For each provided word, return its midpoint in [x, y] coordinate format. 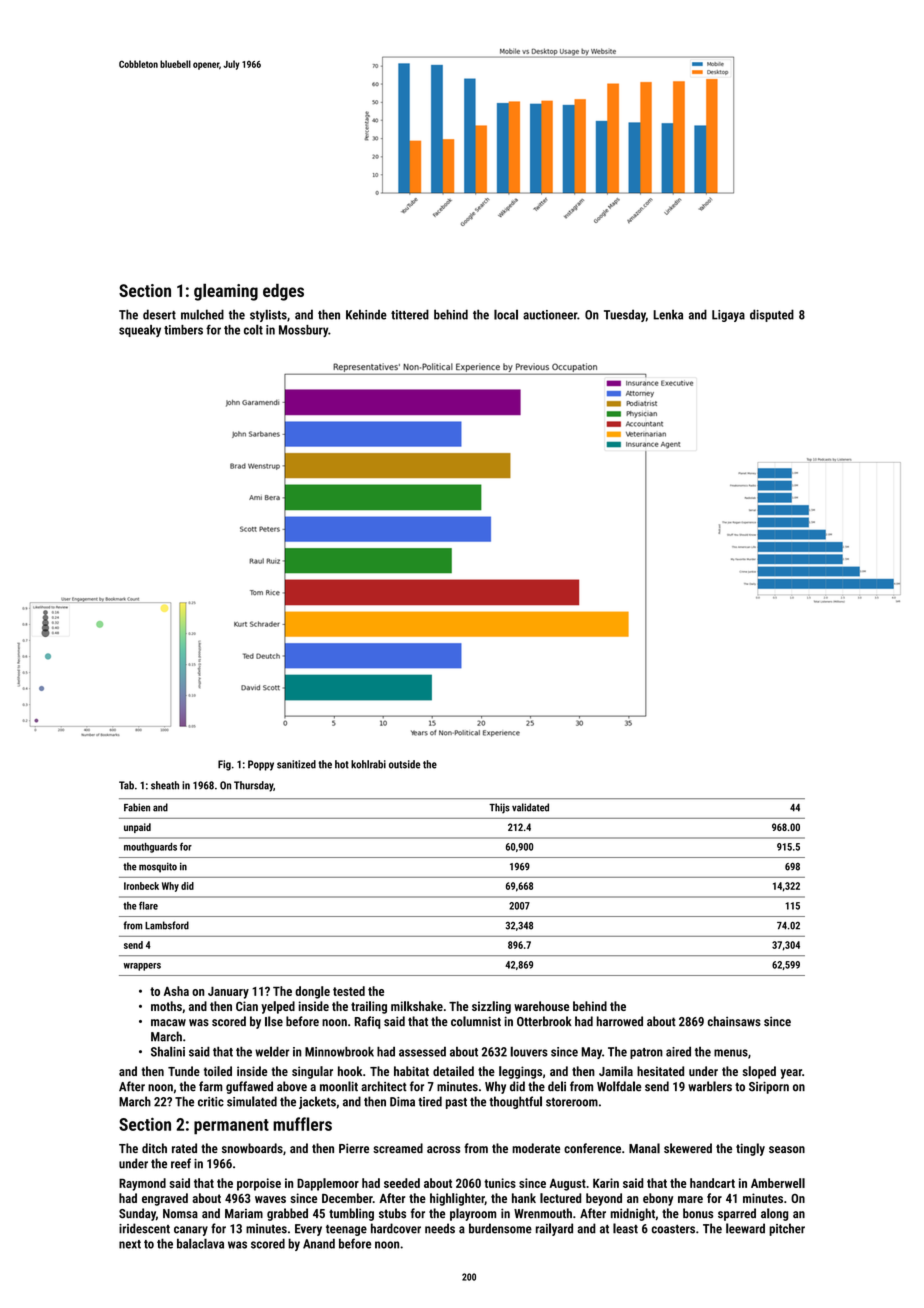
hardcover [396, 1228]
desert [159, 314]
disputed [772, 315]
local [506, 314]
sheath [165, 785]
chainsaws [734, 1021]
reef [181, 1163]
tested [349, 991]
